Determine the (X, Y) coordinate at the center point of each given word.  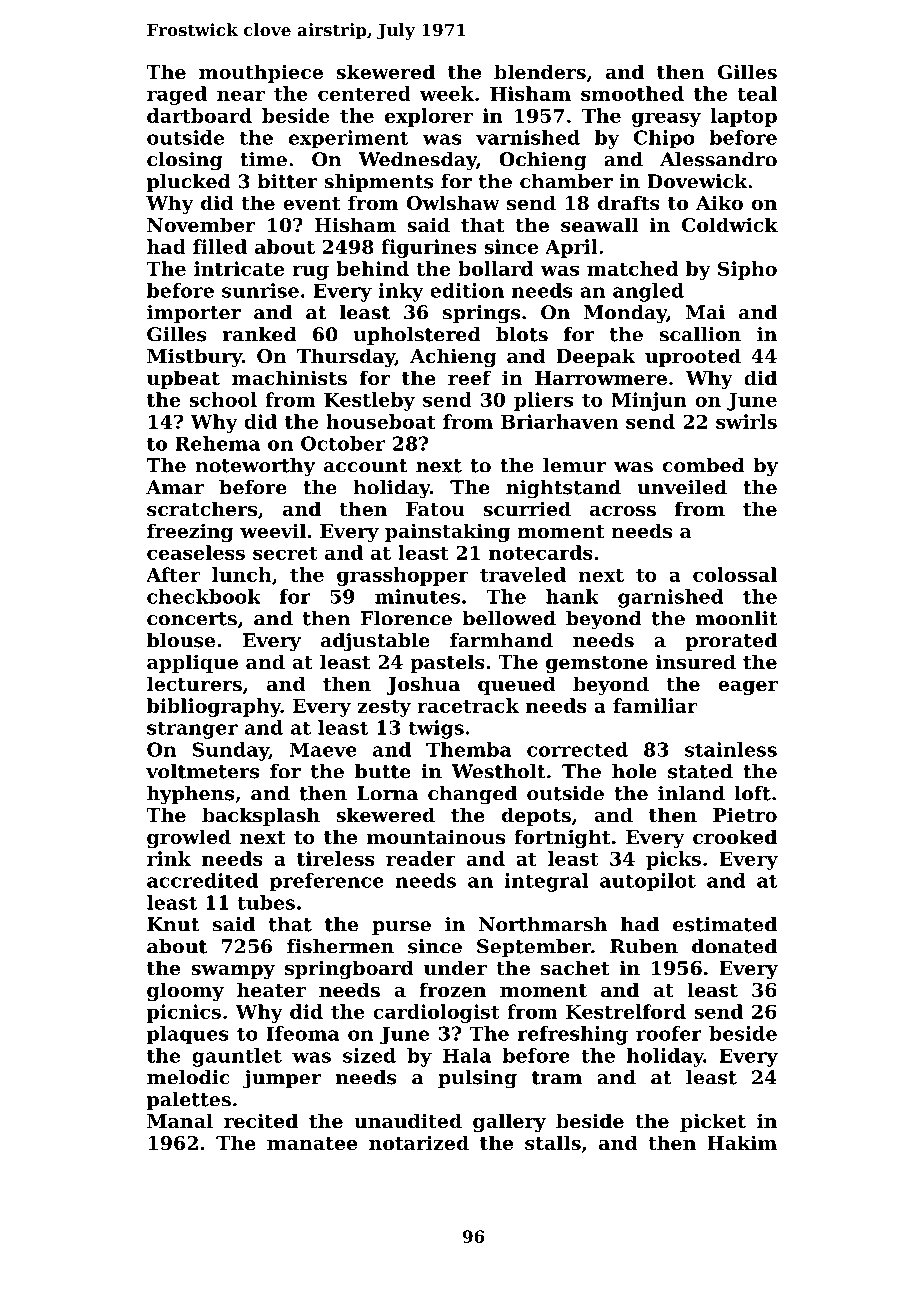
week (447, 93)
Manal (180, 1120)
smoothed (632, 93)
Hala (467, 1055)
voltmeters (202, 771)
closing (184, 161)
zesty (384, 708)
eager (748, 688)
